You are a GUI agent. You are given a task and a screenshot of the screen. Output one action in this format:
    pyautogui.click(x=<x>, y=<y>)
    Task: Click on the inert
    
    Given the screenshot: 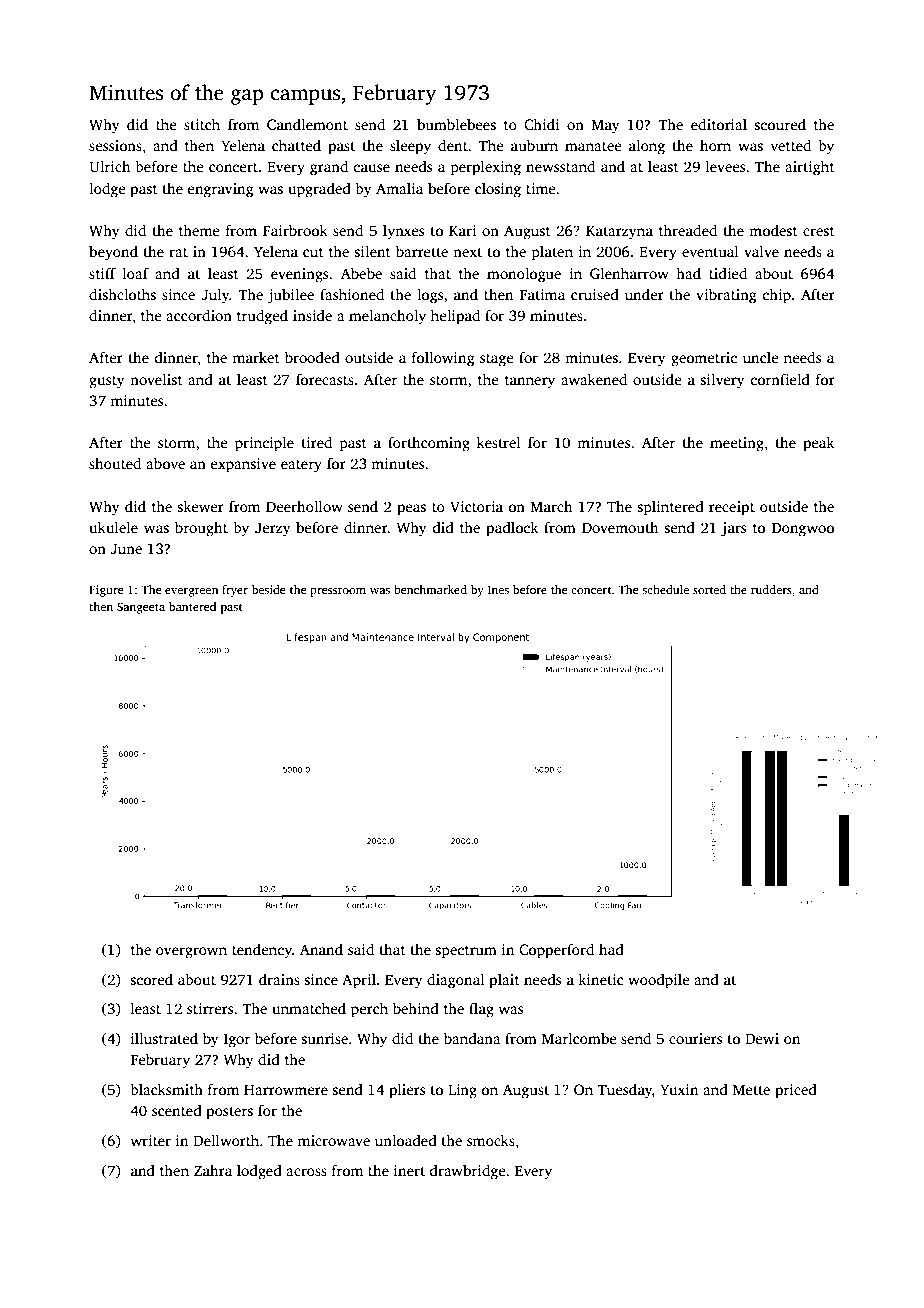 What is the action you would take?
    pyautogui.click(x=409, y=1170)
